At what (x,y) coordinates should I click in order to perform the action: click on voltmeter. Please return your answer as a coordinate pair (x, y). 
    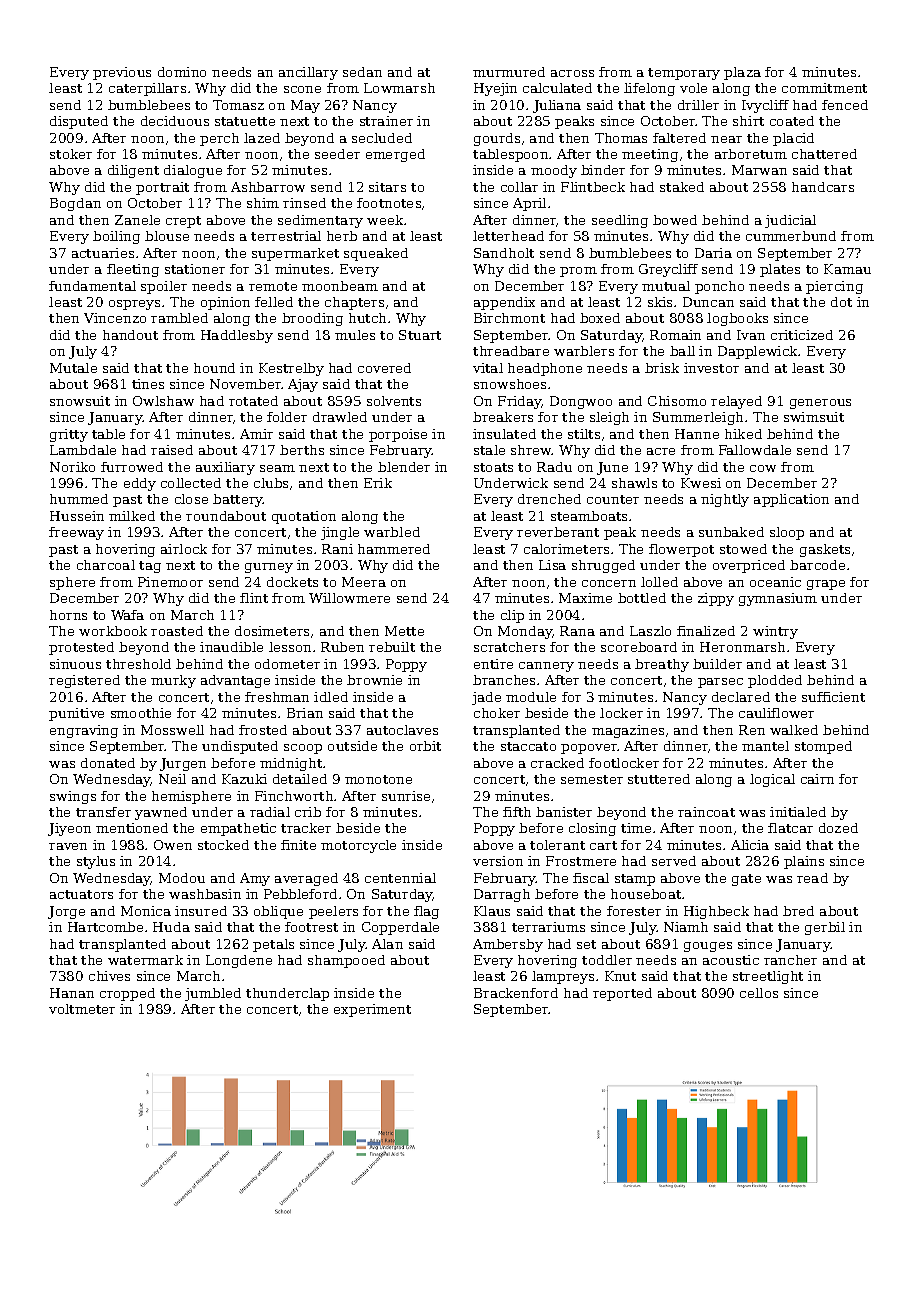
    Looking at the image, I should click on (82, 1009).
